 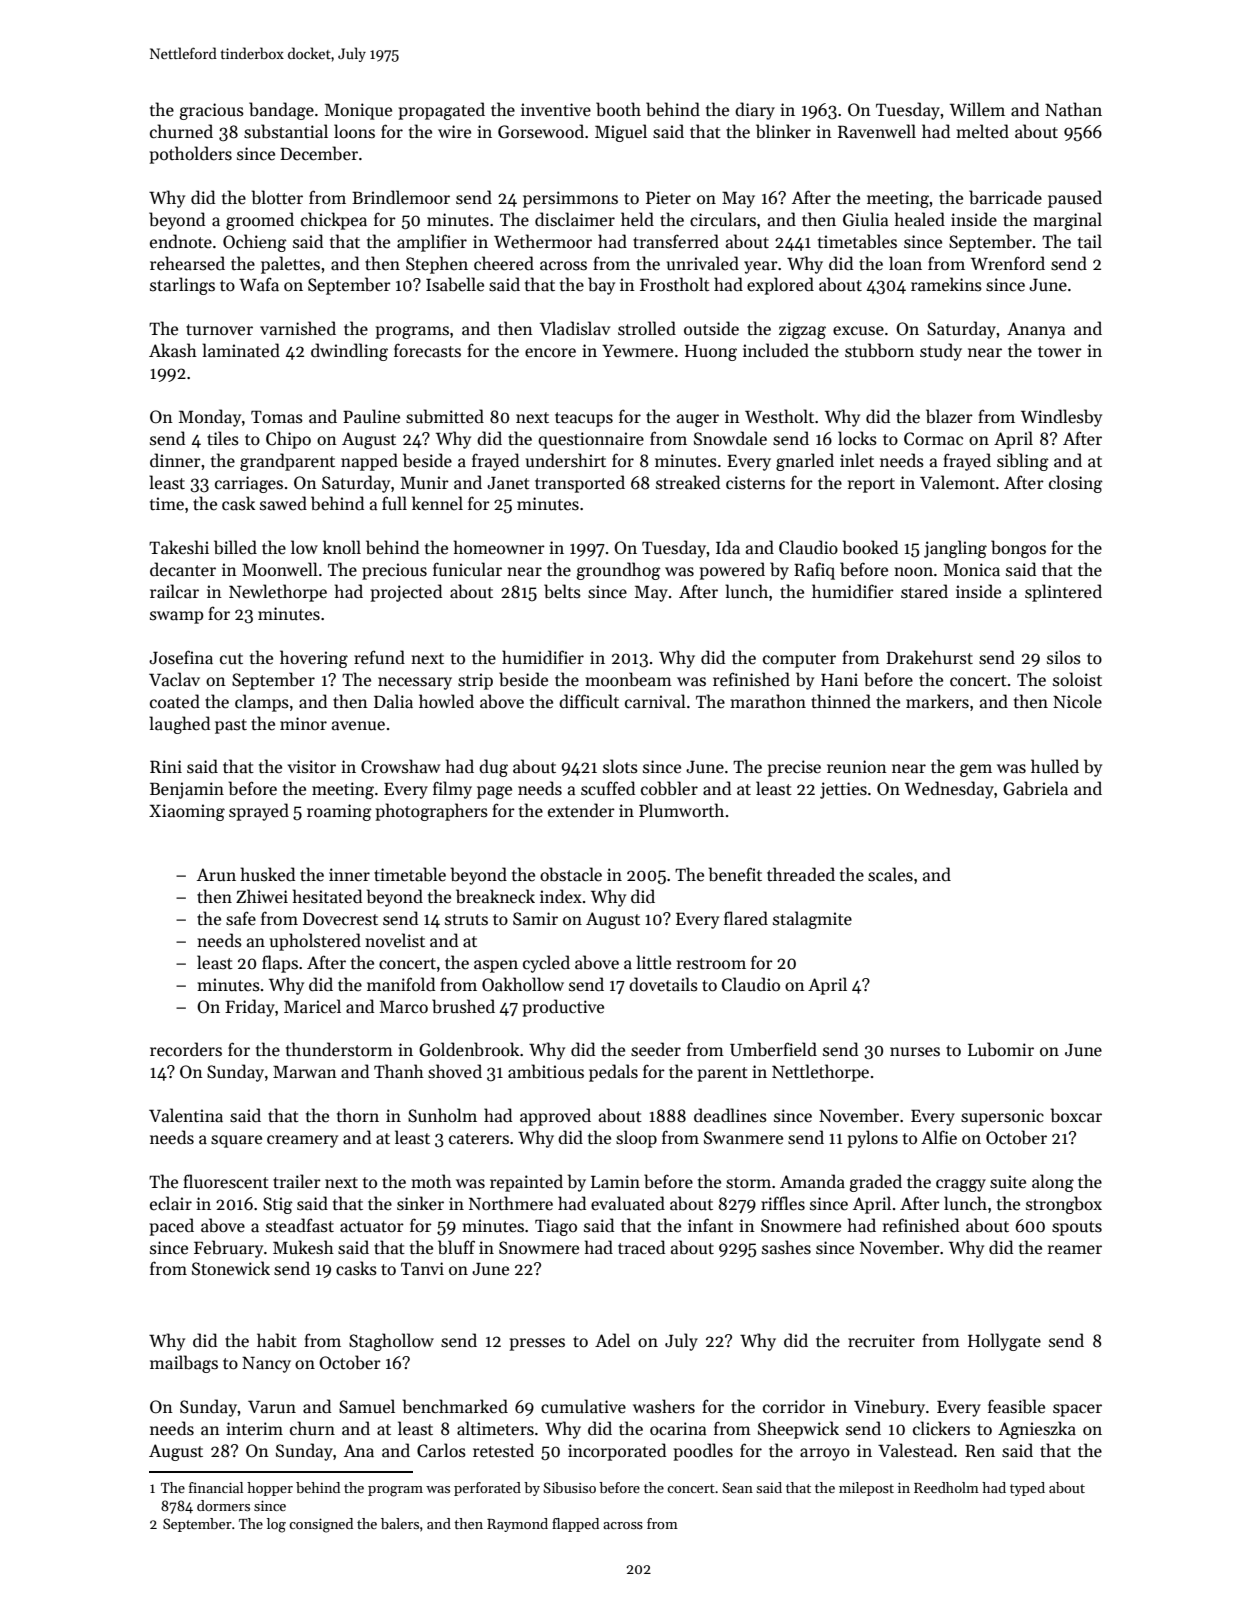 I want to click on trailer, so click(x=297, y=1181).
